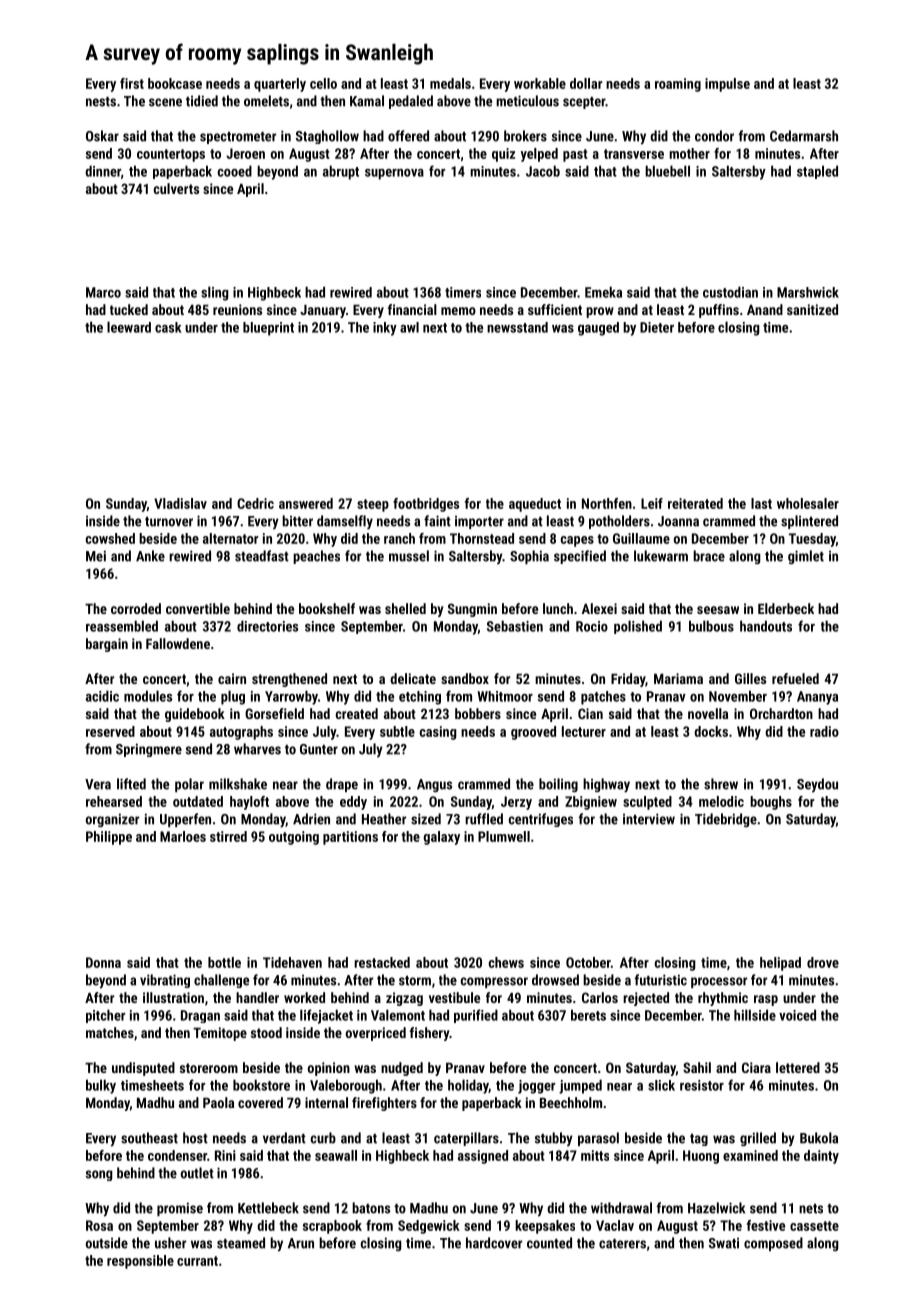 The height and width of the document is (1308, 924). I want to click on Upperfen, so click(185, 820).
